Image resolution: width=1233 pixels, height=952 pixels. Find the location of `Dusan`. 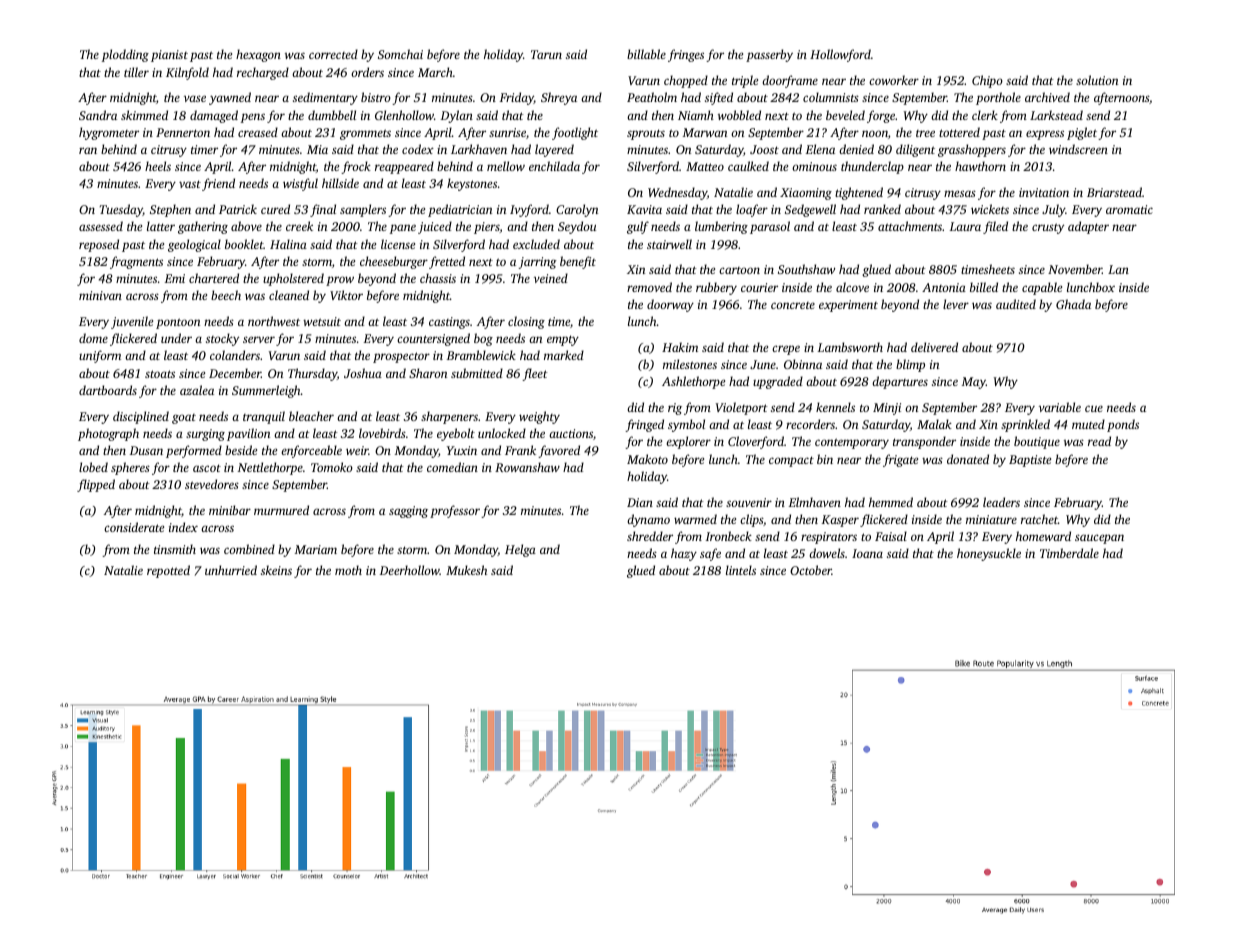

Dusan is located at coordinates (146, 450).
